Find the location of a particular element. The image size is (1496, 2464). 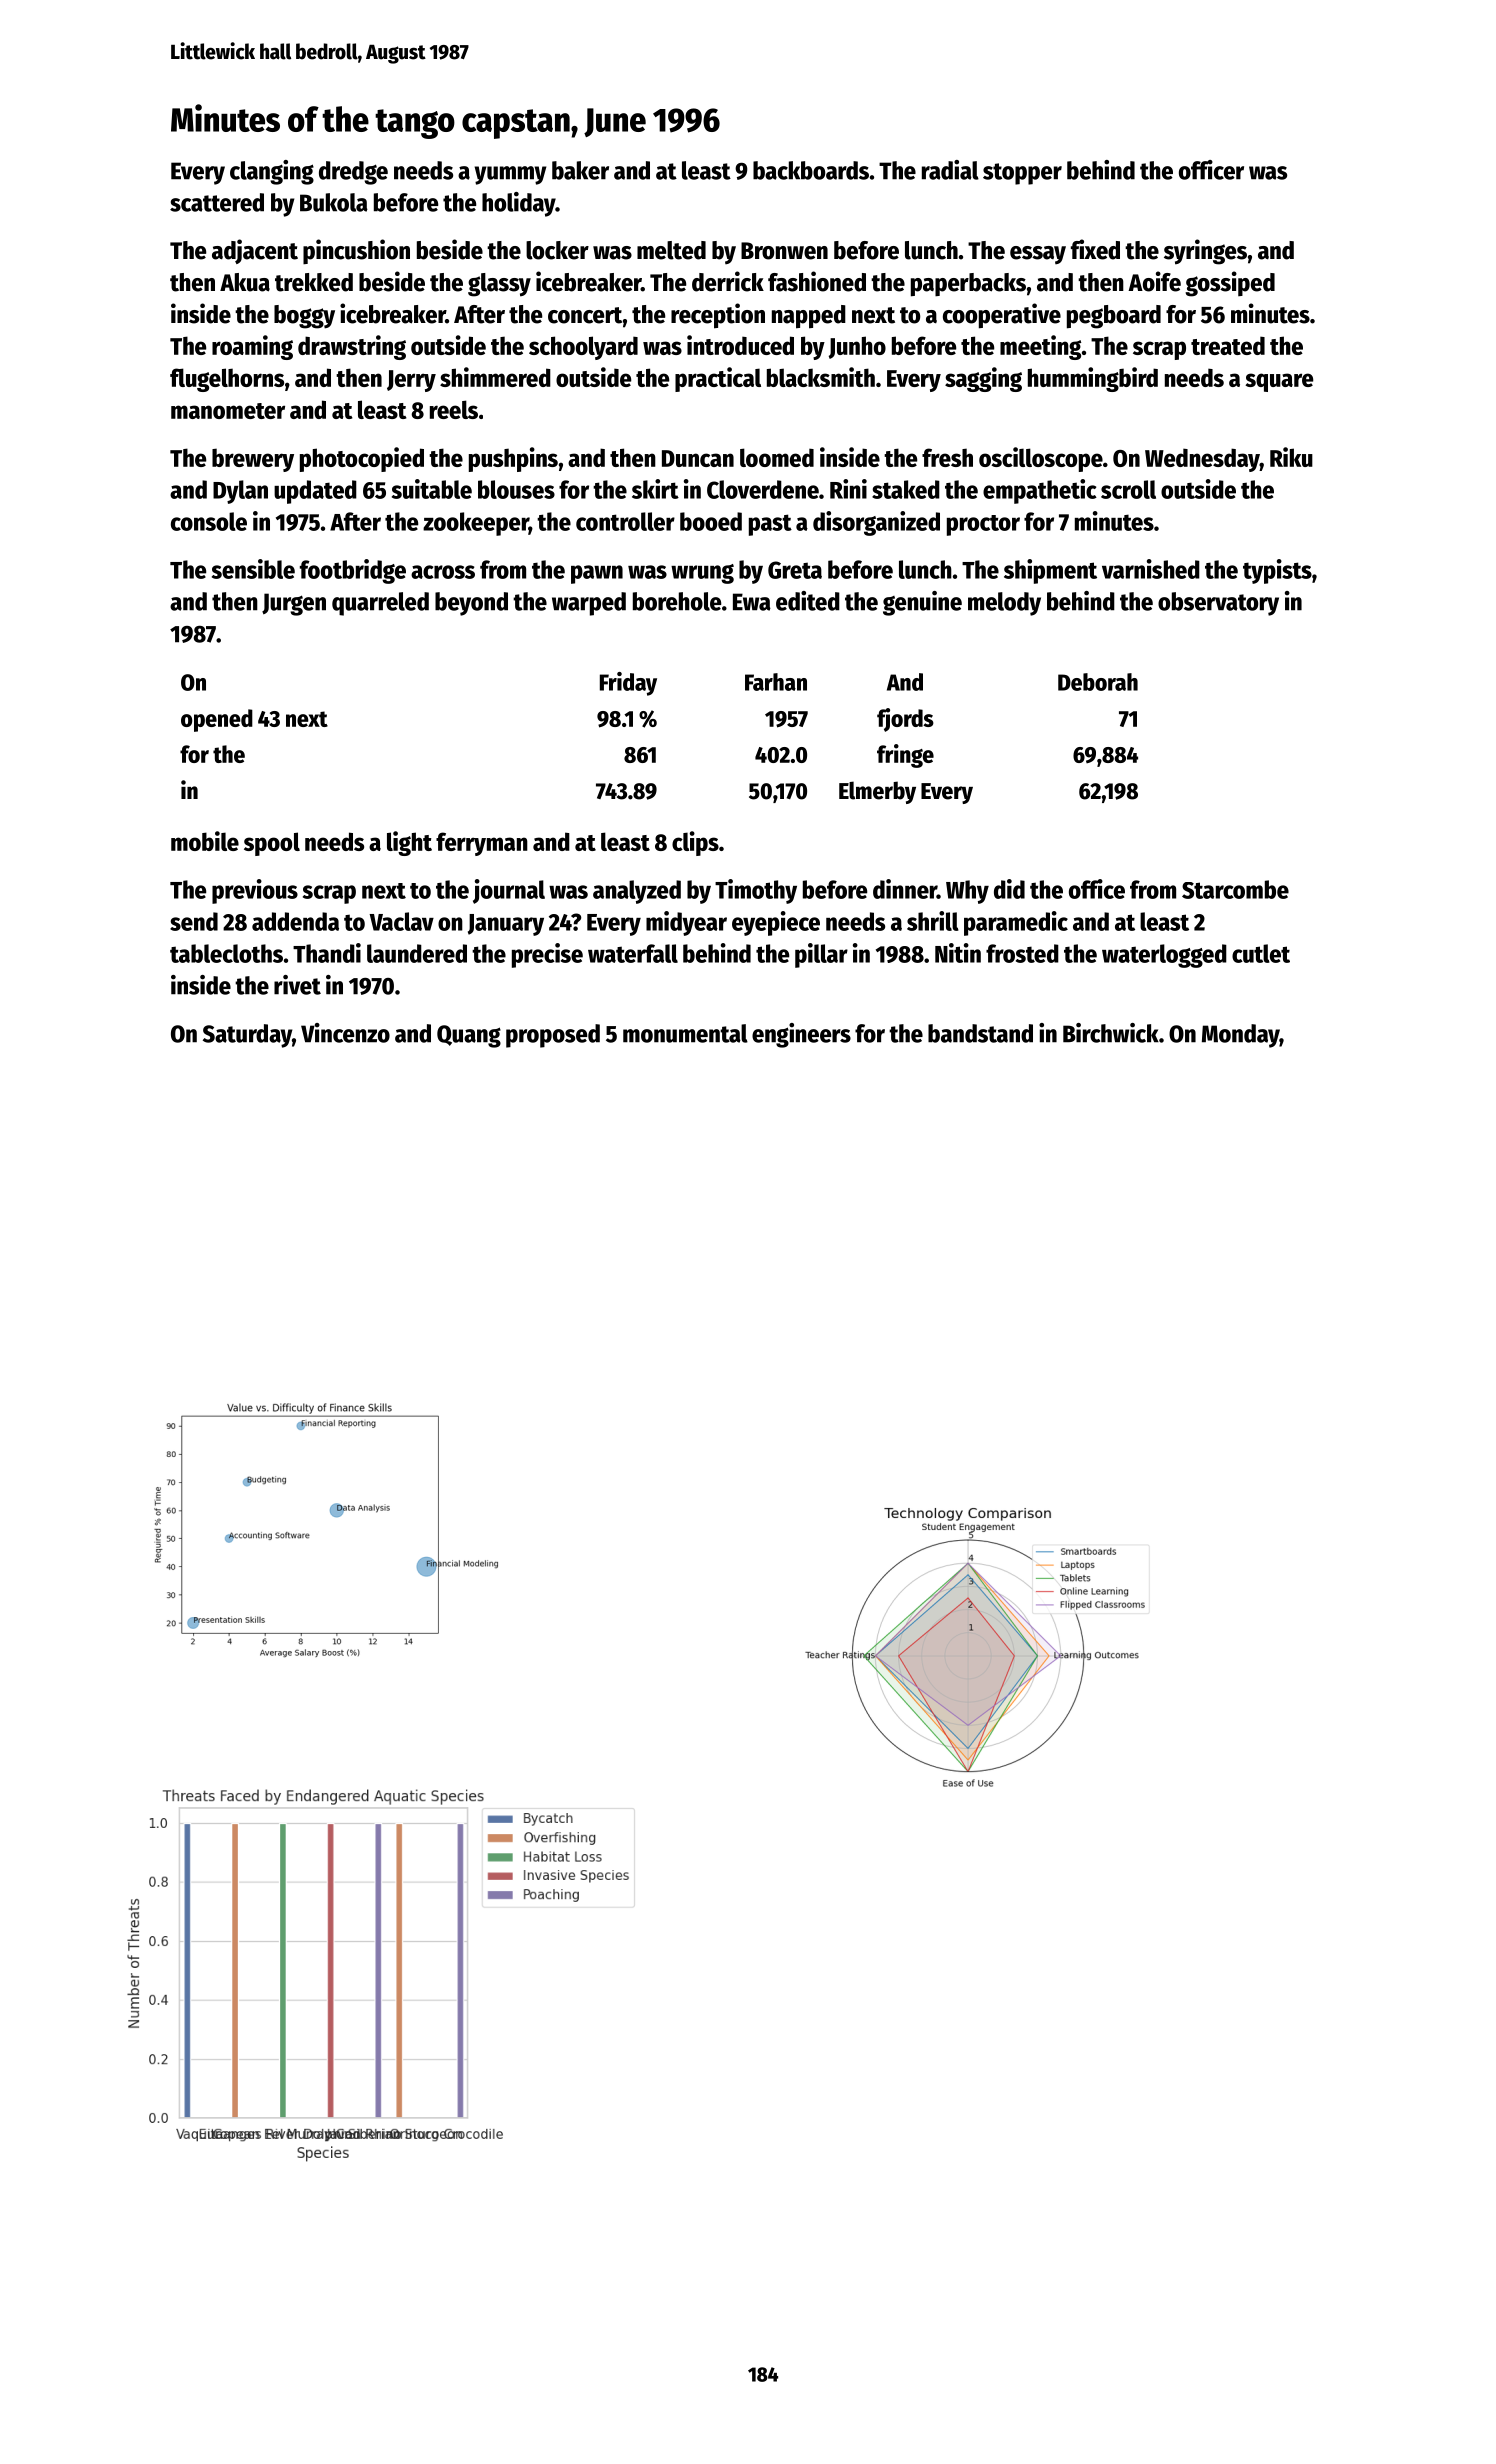

dredge is located at coordinates (353, 173).
